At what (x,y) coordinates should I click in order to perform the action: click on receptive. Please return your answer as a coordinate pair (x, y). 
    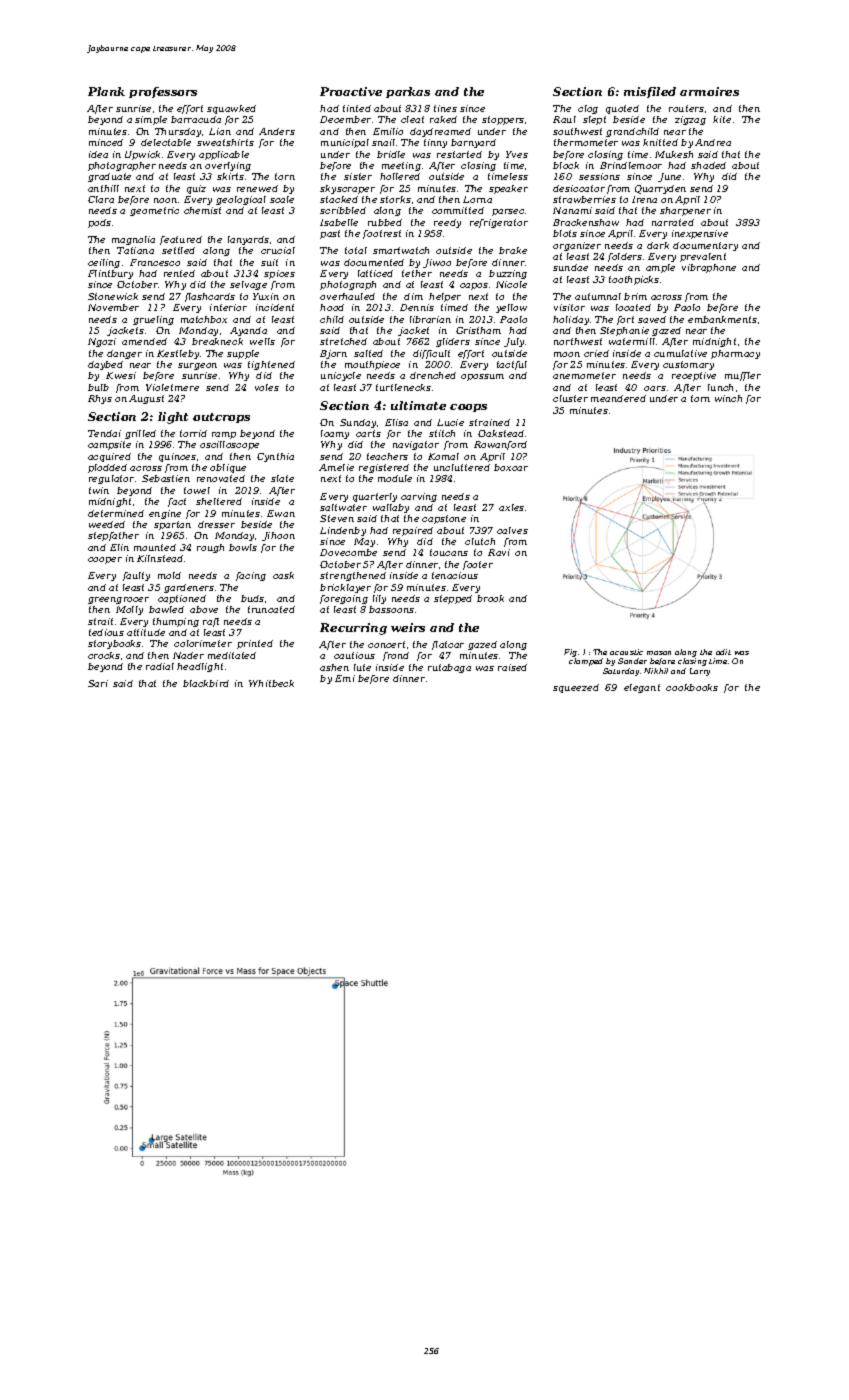
    Looking at the image, I should click on (694, 376).
